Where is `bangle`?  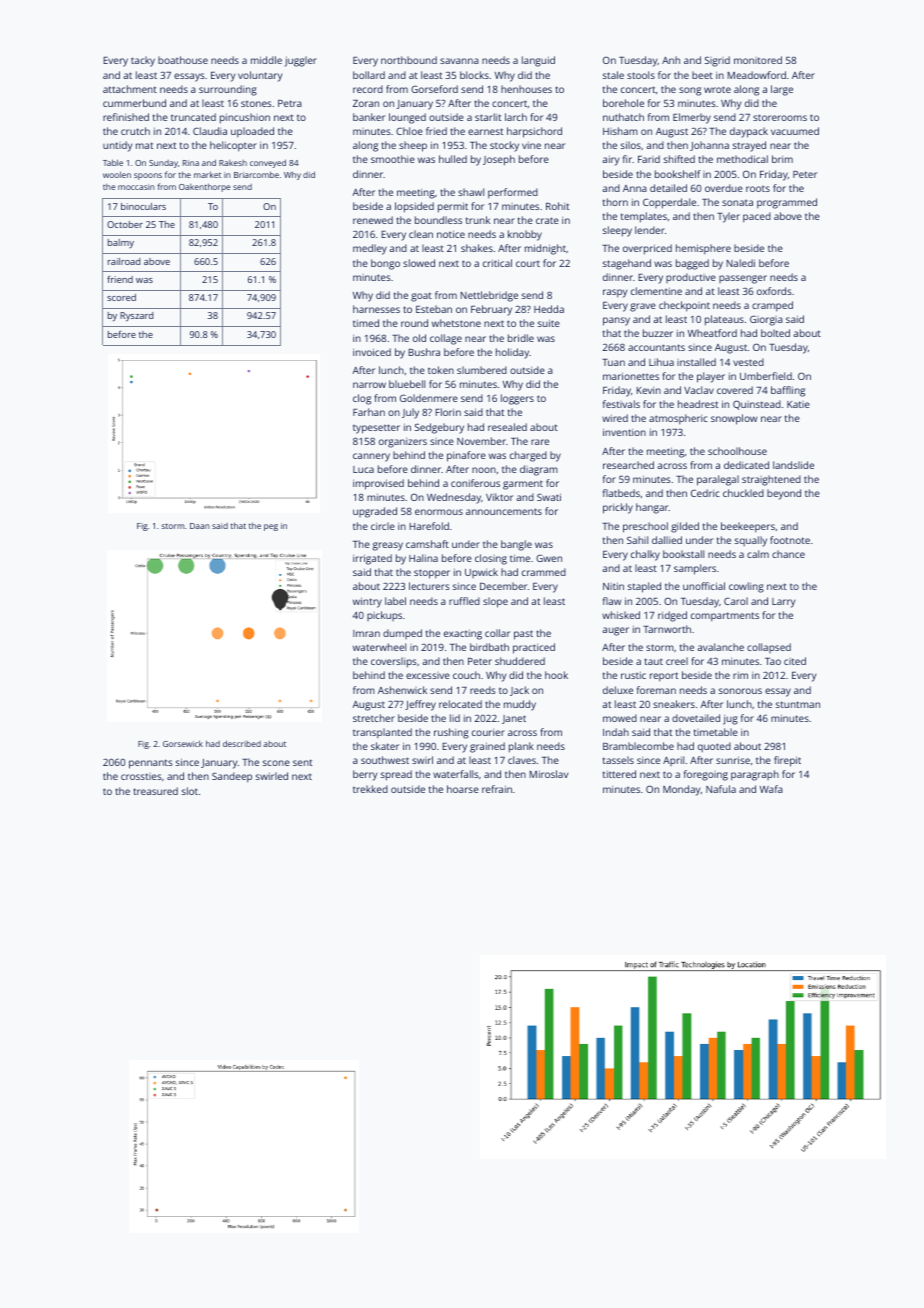
bangle is located at coordinates (516, 545).
